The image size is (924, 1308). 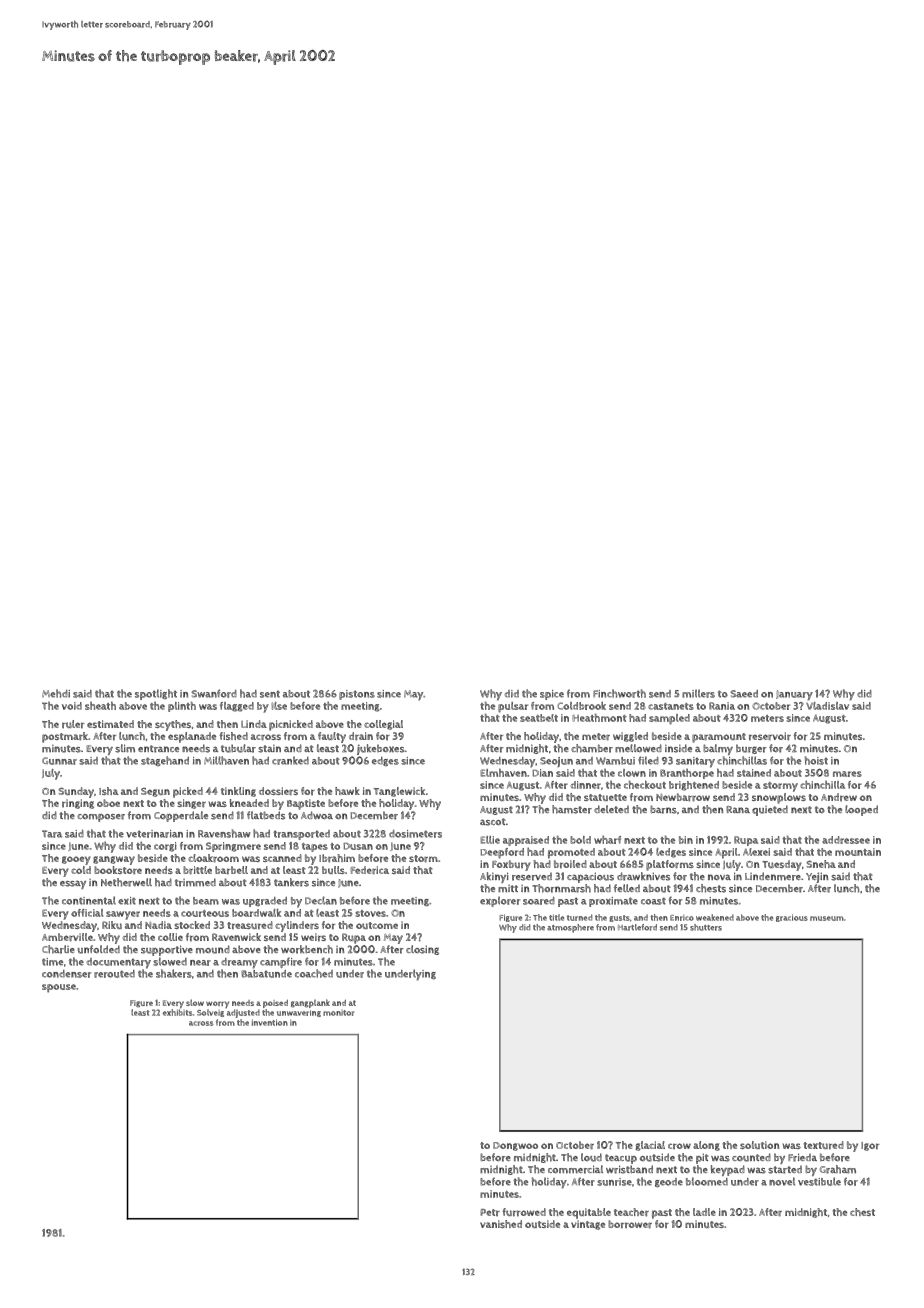 What do you see at coordinates (695, 762) in the image?
I see `sanitary` at bounding box center [695, 762].
